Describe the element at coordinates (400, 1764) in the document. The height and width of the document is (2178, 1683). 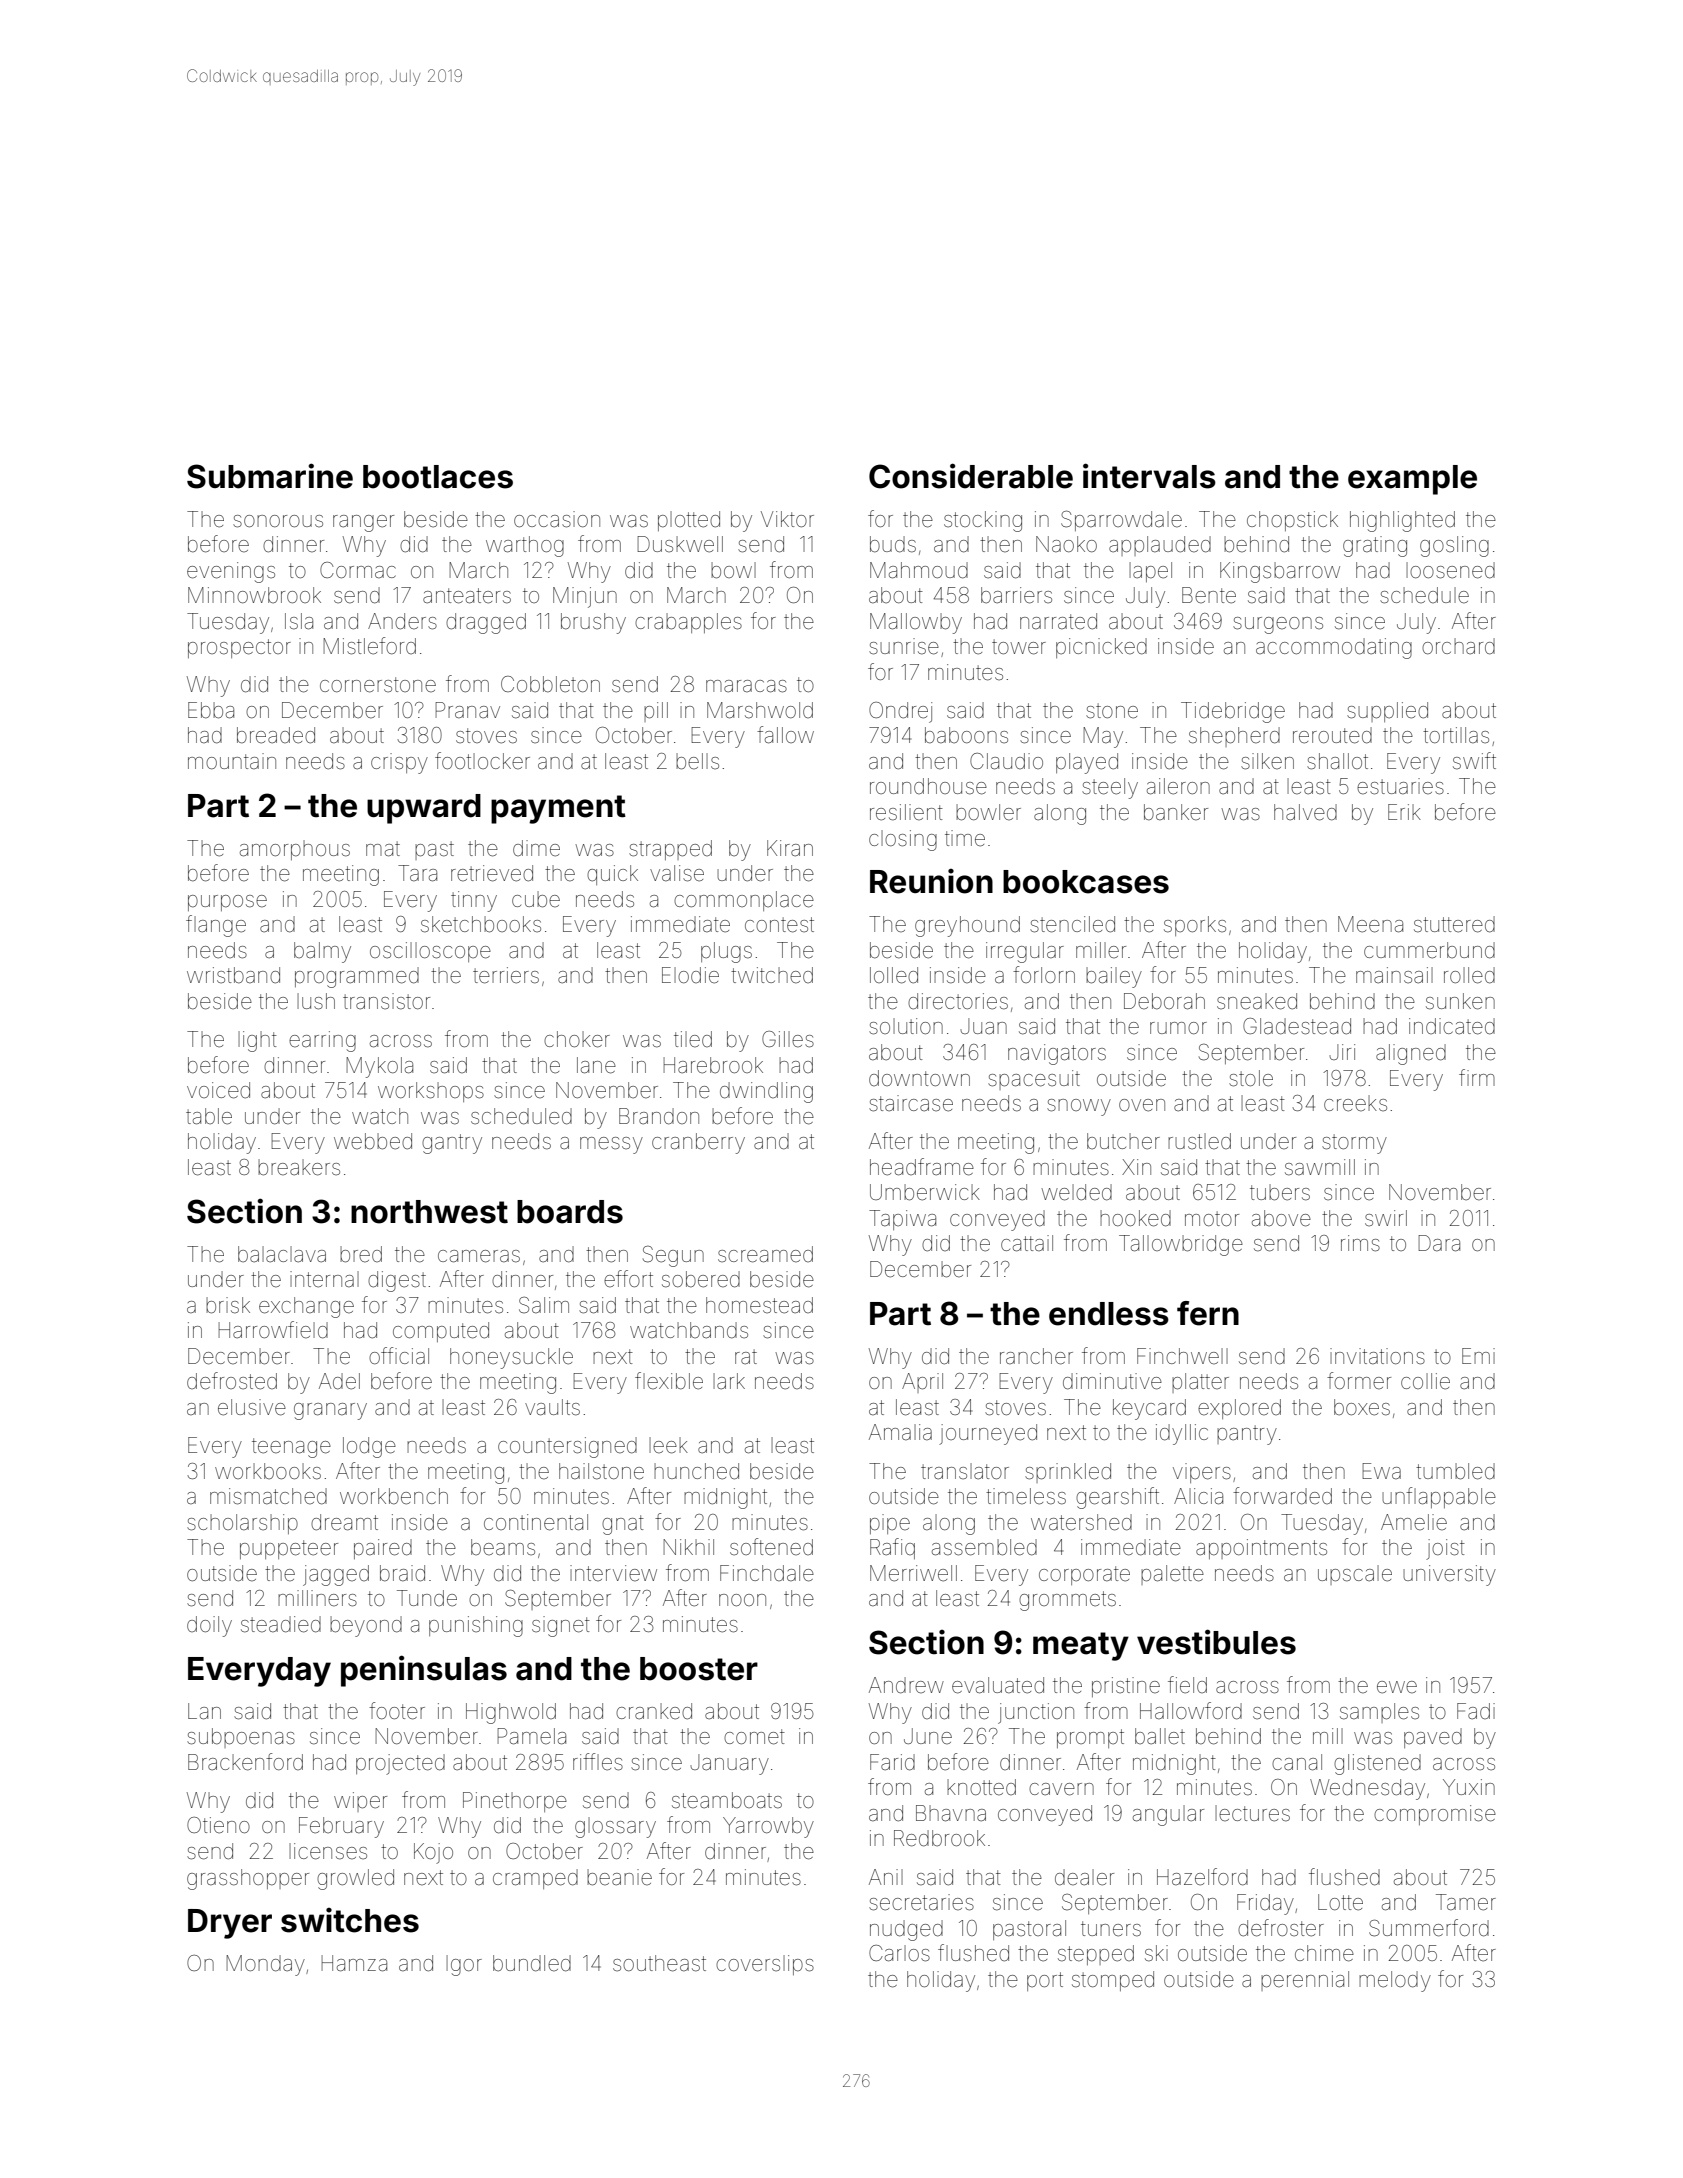
I see `projected` at that location.
